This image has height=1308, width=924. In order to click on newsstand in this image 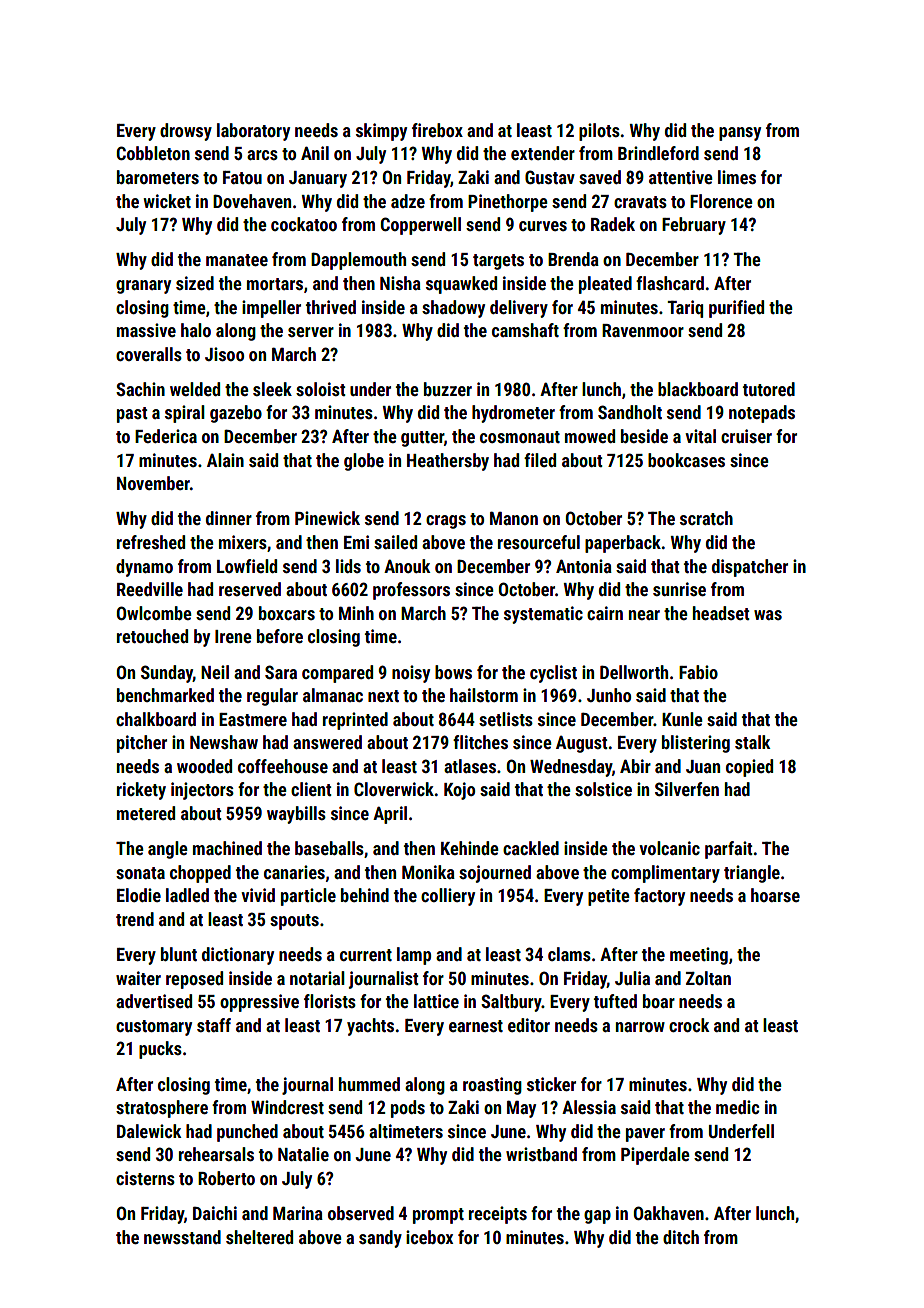, I will do `click(182, 1237)`.
